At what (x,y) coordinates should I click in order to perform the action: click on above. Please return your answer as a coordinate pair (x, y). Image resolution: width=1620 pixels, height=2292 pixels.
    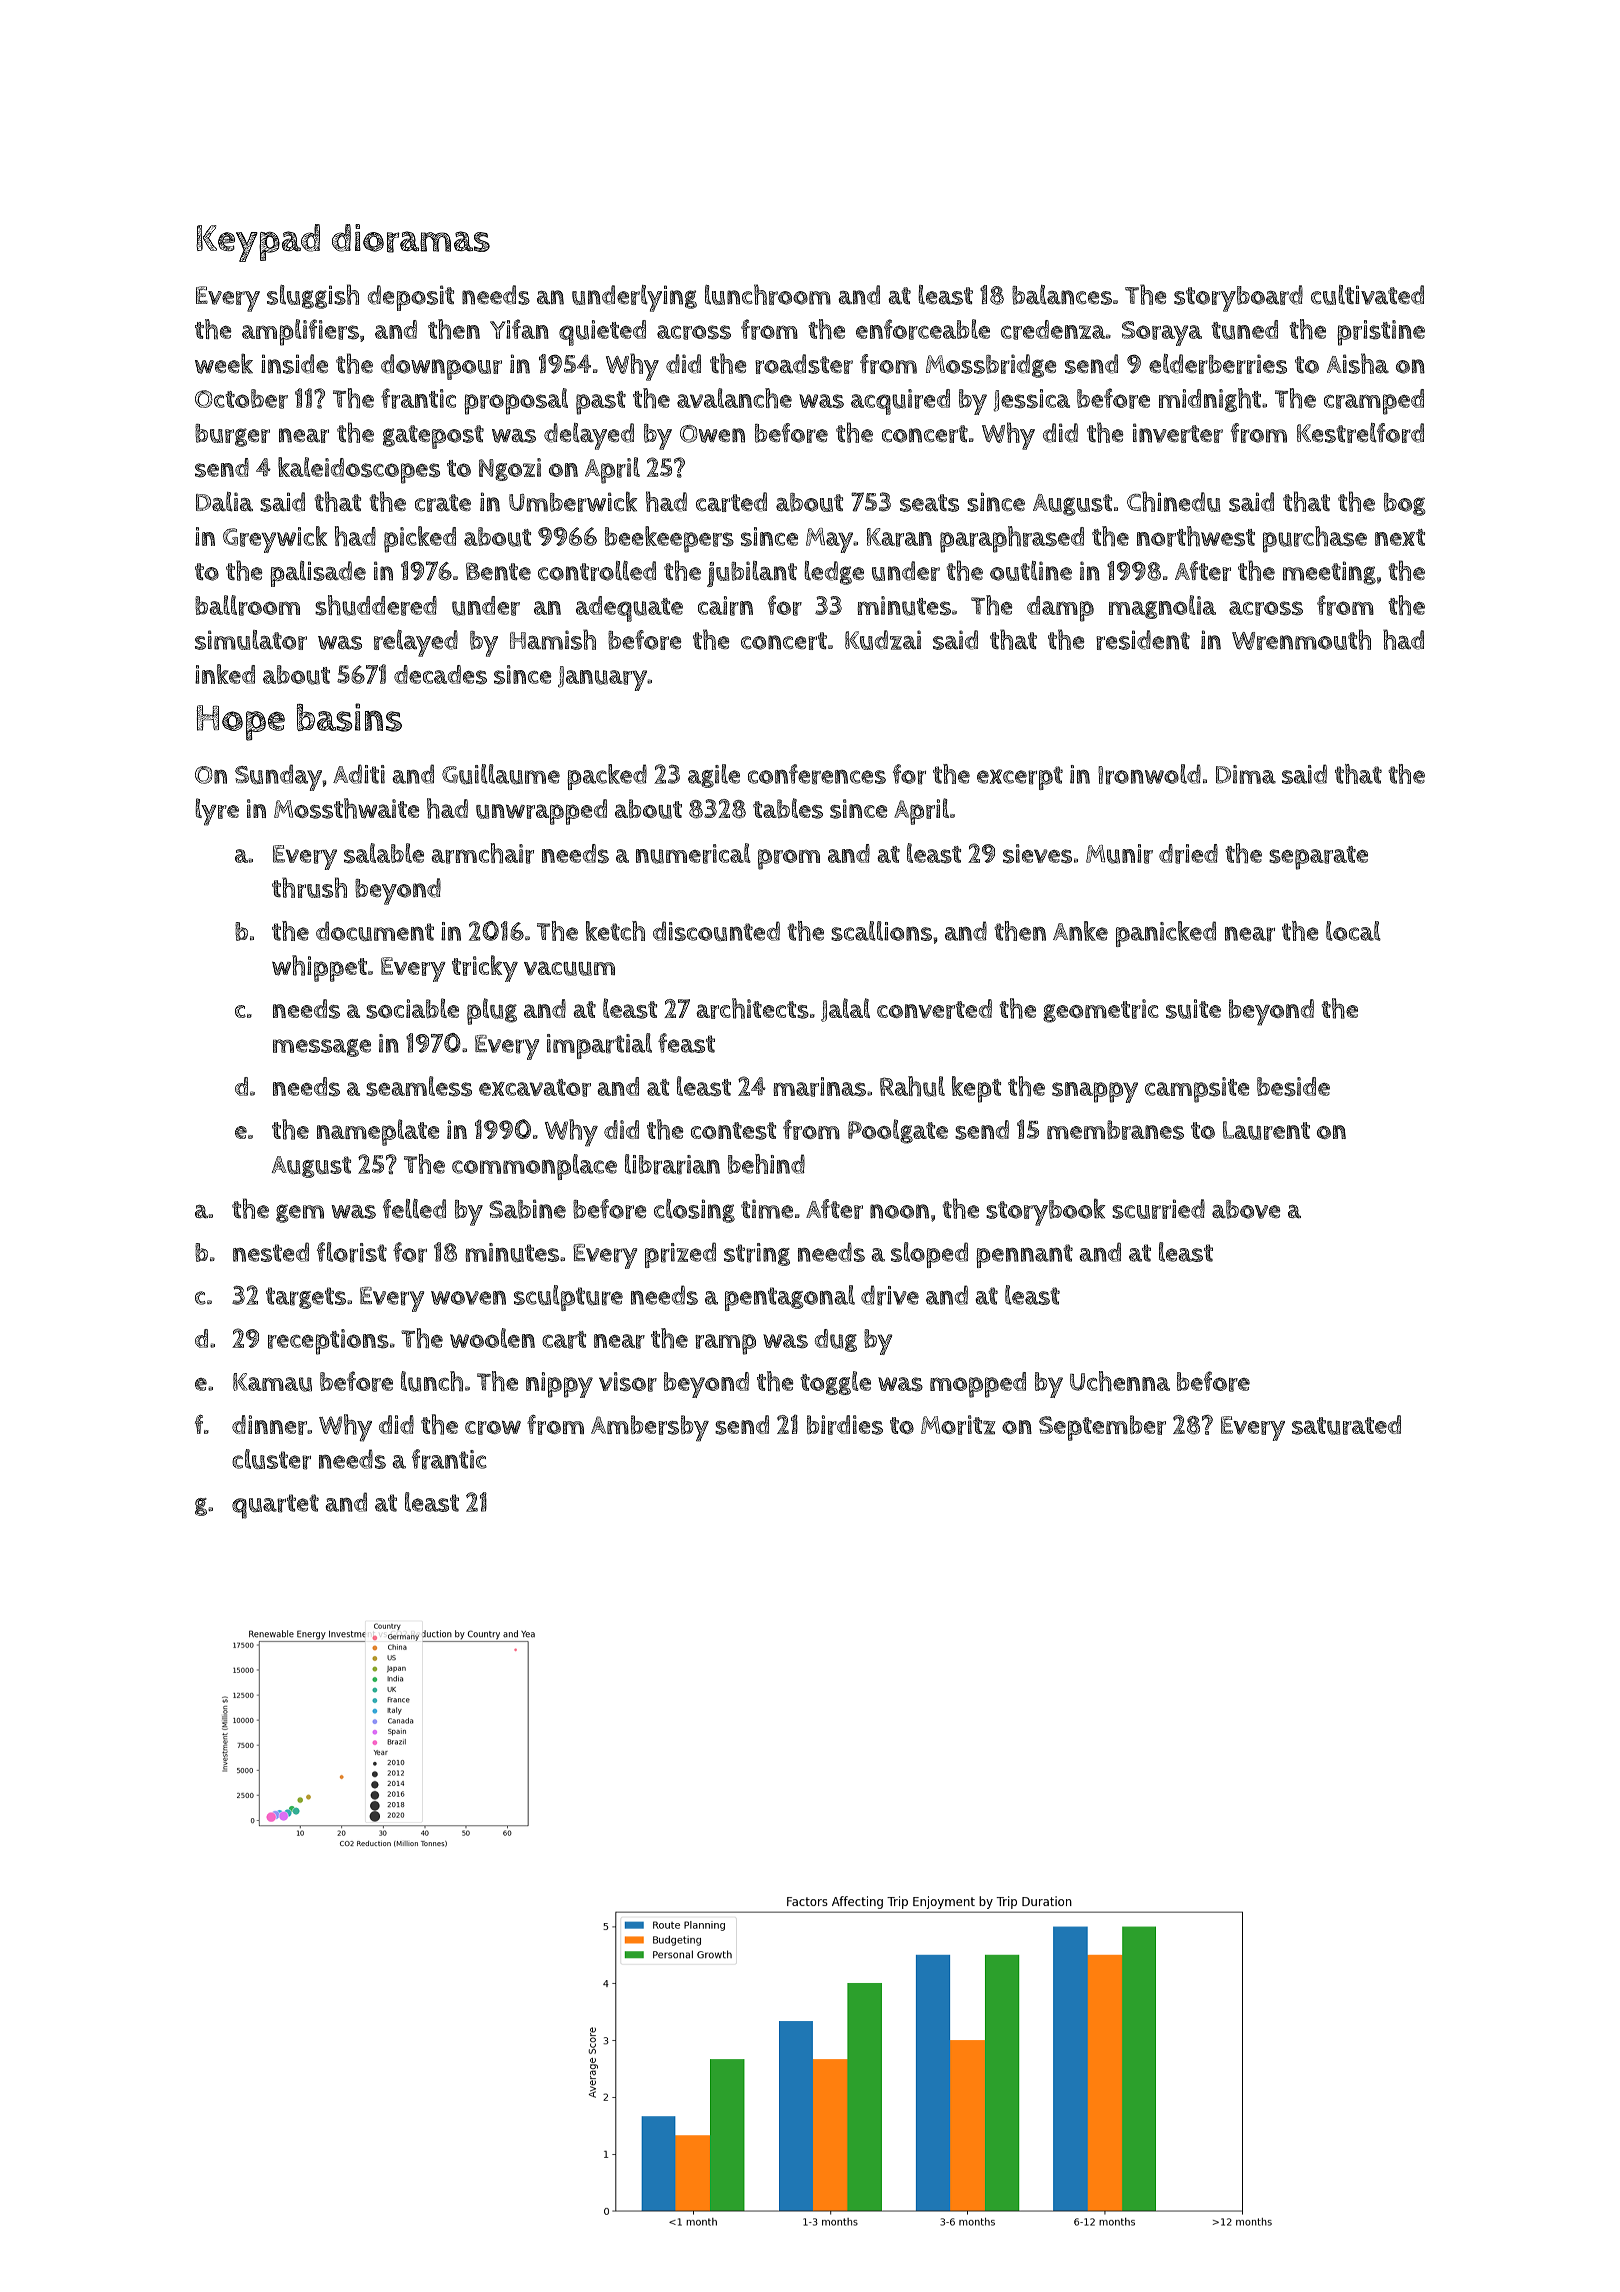
    Looking at the image, I should click on (1246, 1209).
